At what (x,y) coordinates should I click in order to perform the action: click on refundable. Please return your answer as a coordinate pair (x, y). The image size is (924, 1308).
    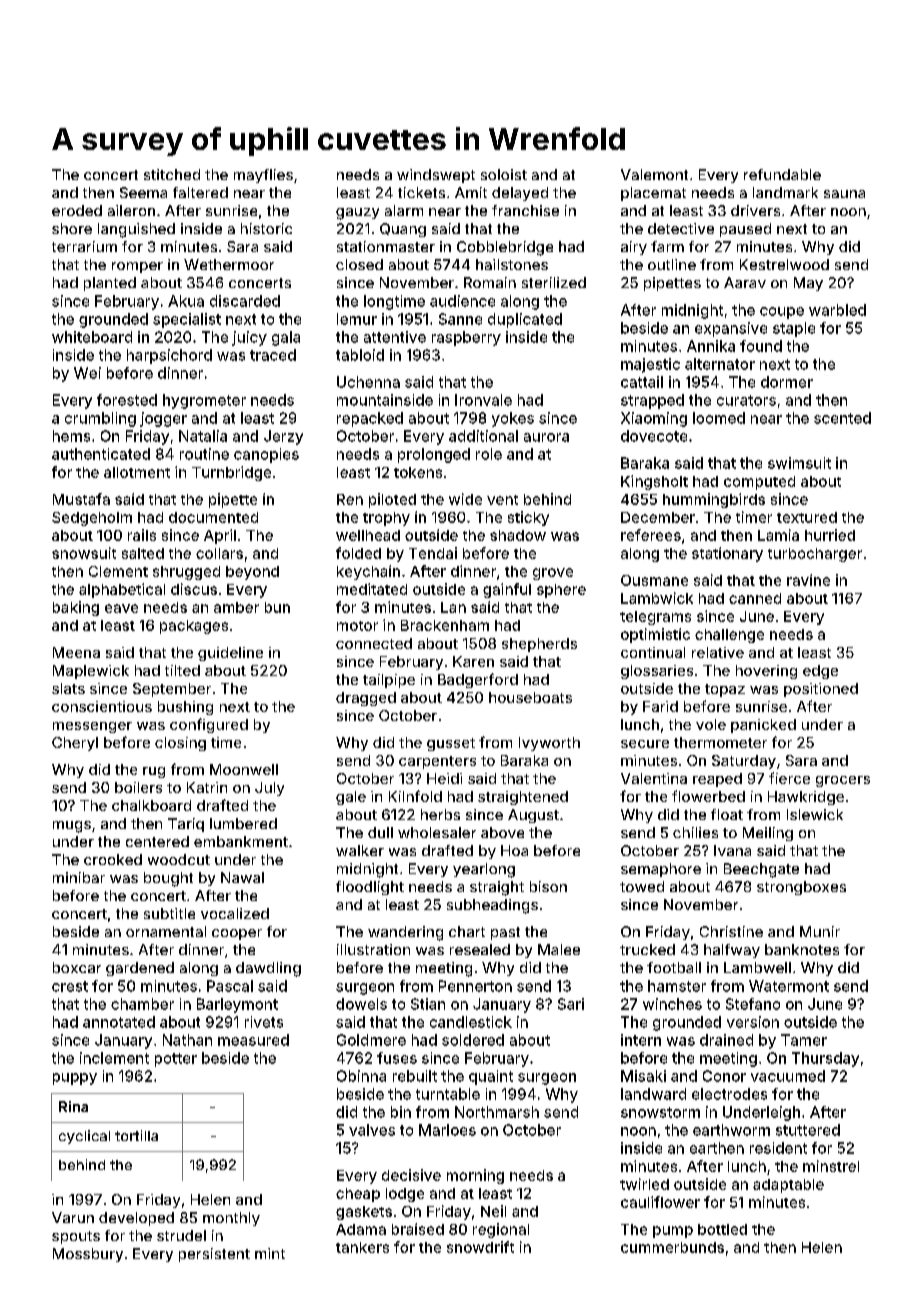
    Looking at the image, I should click on (782, 174).
